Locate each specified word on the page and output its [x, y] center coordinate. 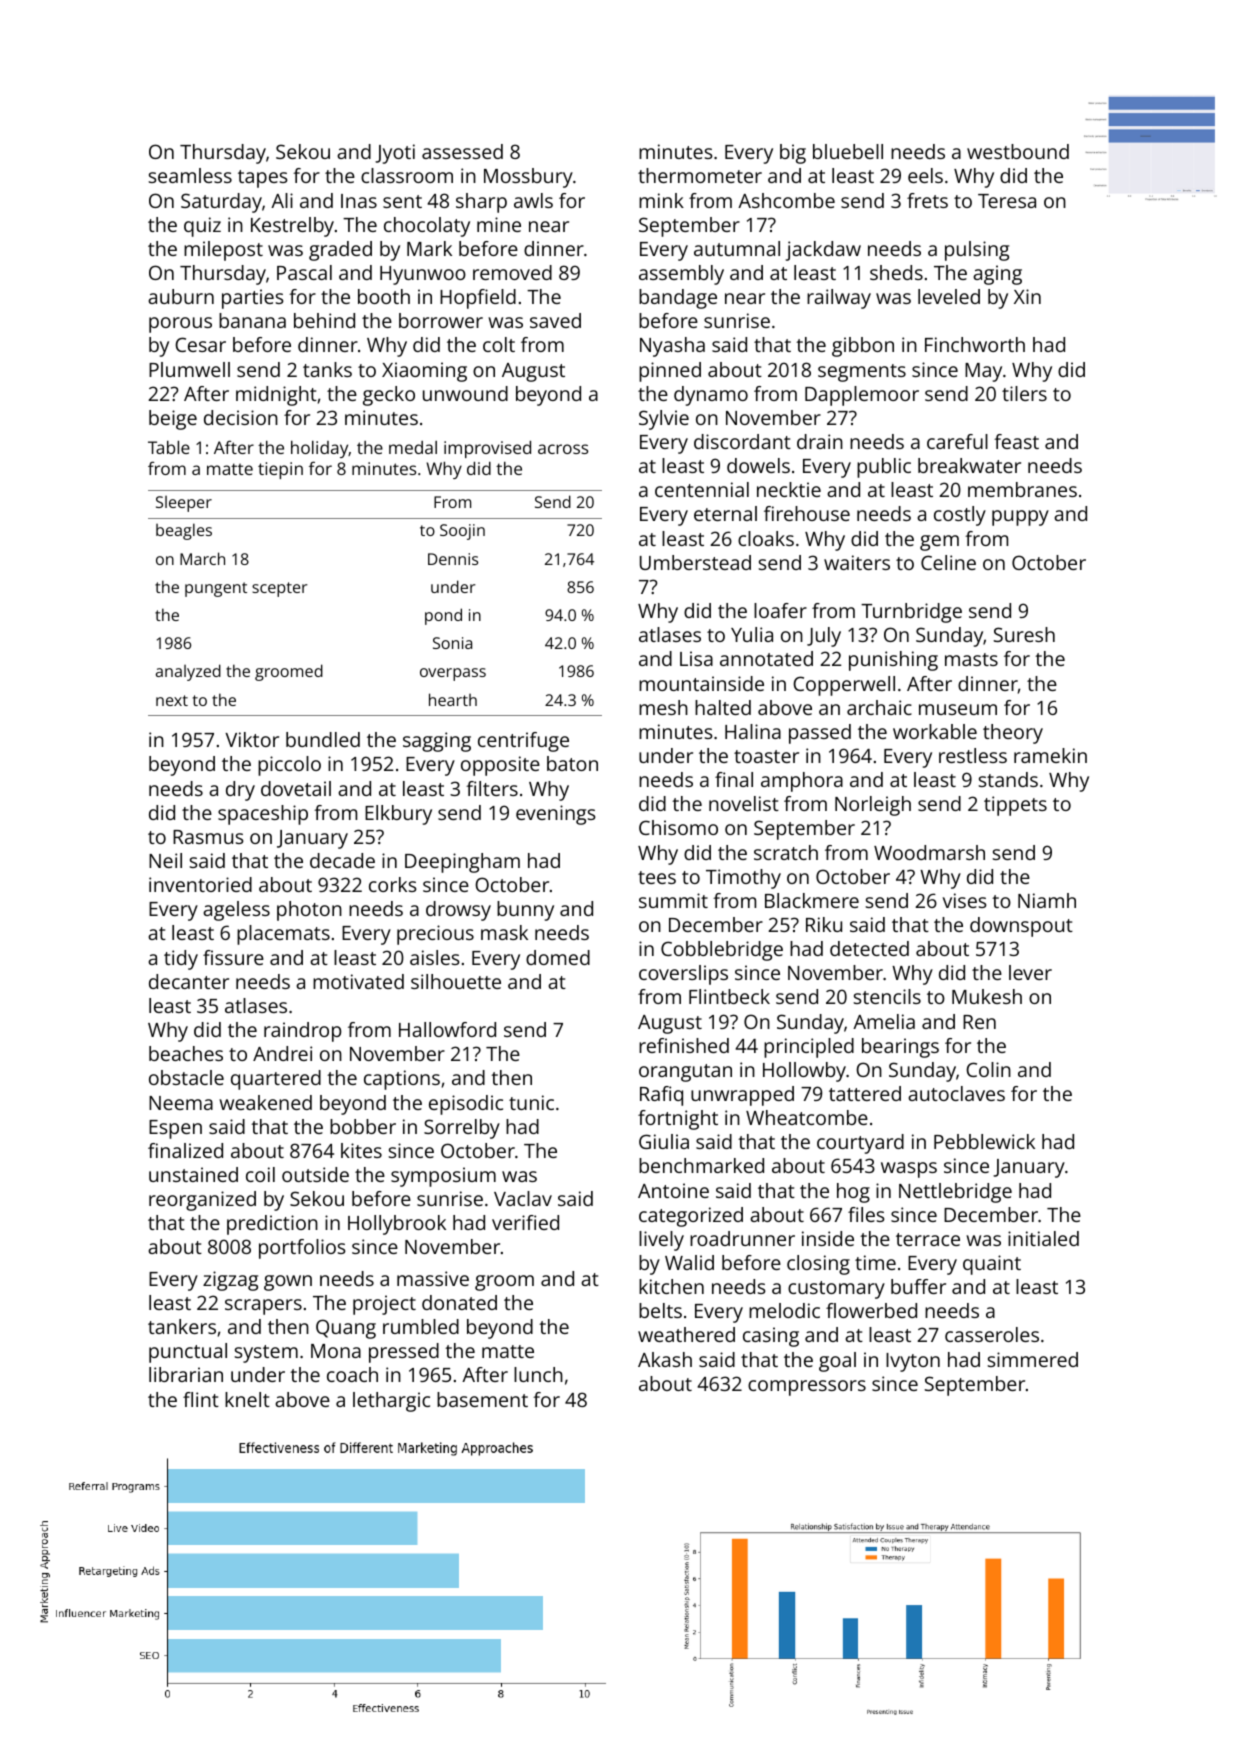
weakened [265, 1102]
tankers [182, 1326]
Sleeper [184, 504]
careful [957, 441]
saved [555, 320]
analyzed [188, 672]
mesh [663, 707]
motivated [358, 981]
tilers [1024, 393]
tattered [865, 1093]
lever [1030, 972]
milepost [223, 251]
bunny [525, 911]
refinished [684, 1045]
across [563, 449]
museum [958, 709]
